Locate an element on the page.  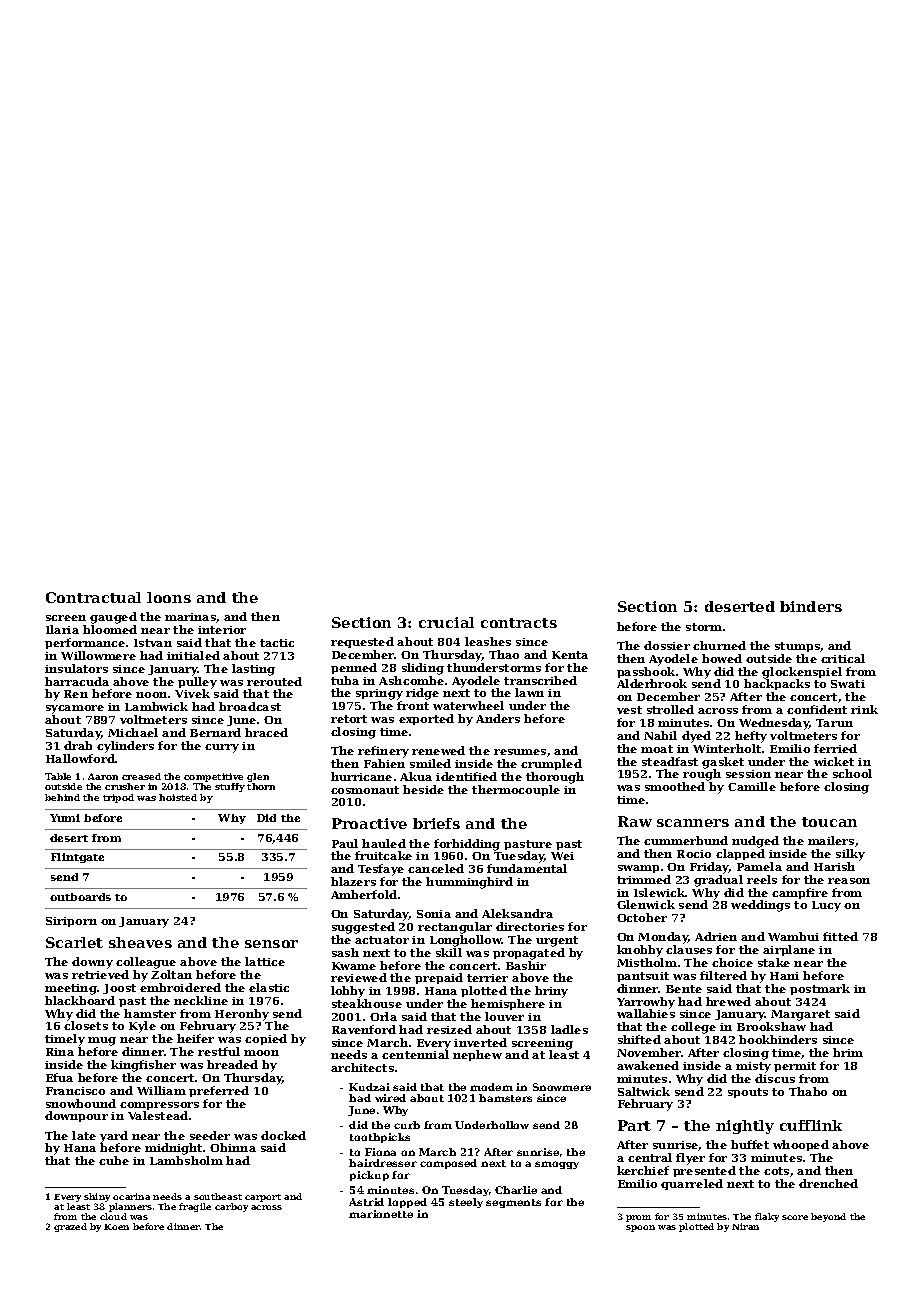
hemisphere is located at coordinates (508, 1004).
